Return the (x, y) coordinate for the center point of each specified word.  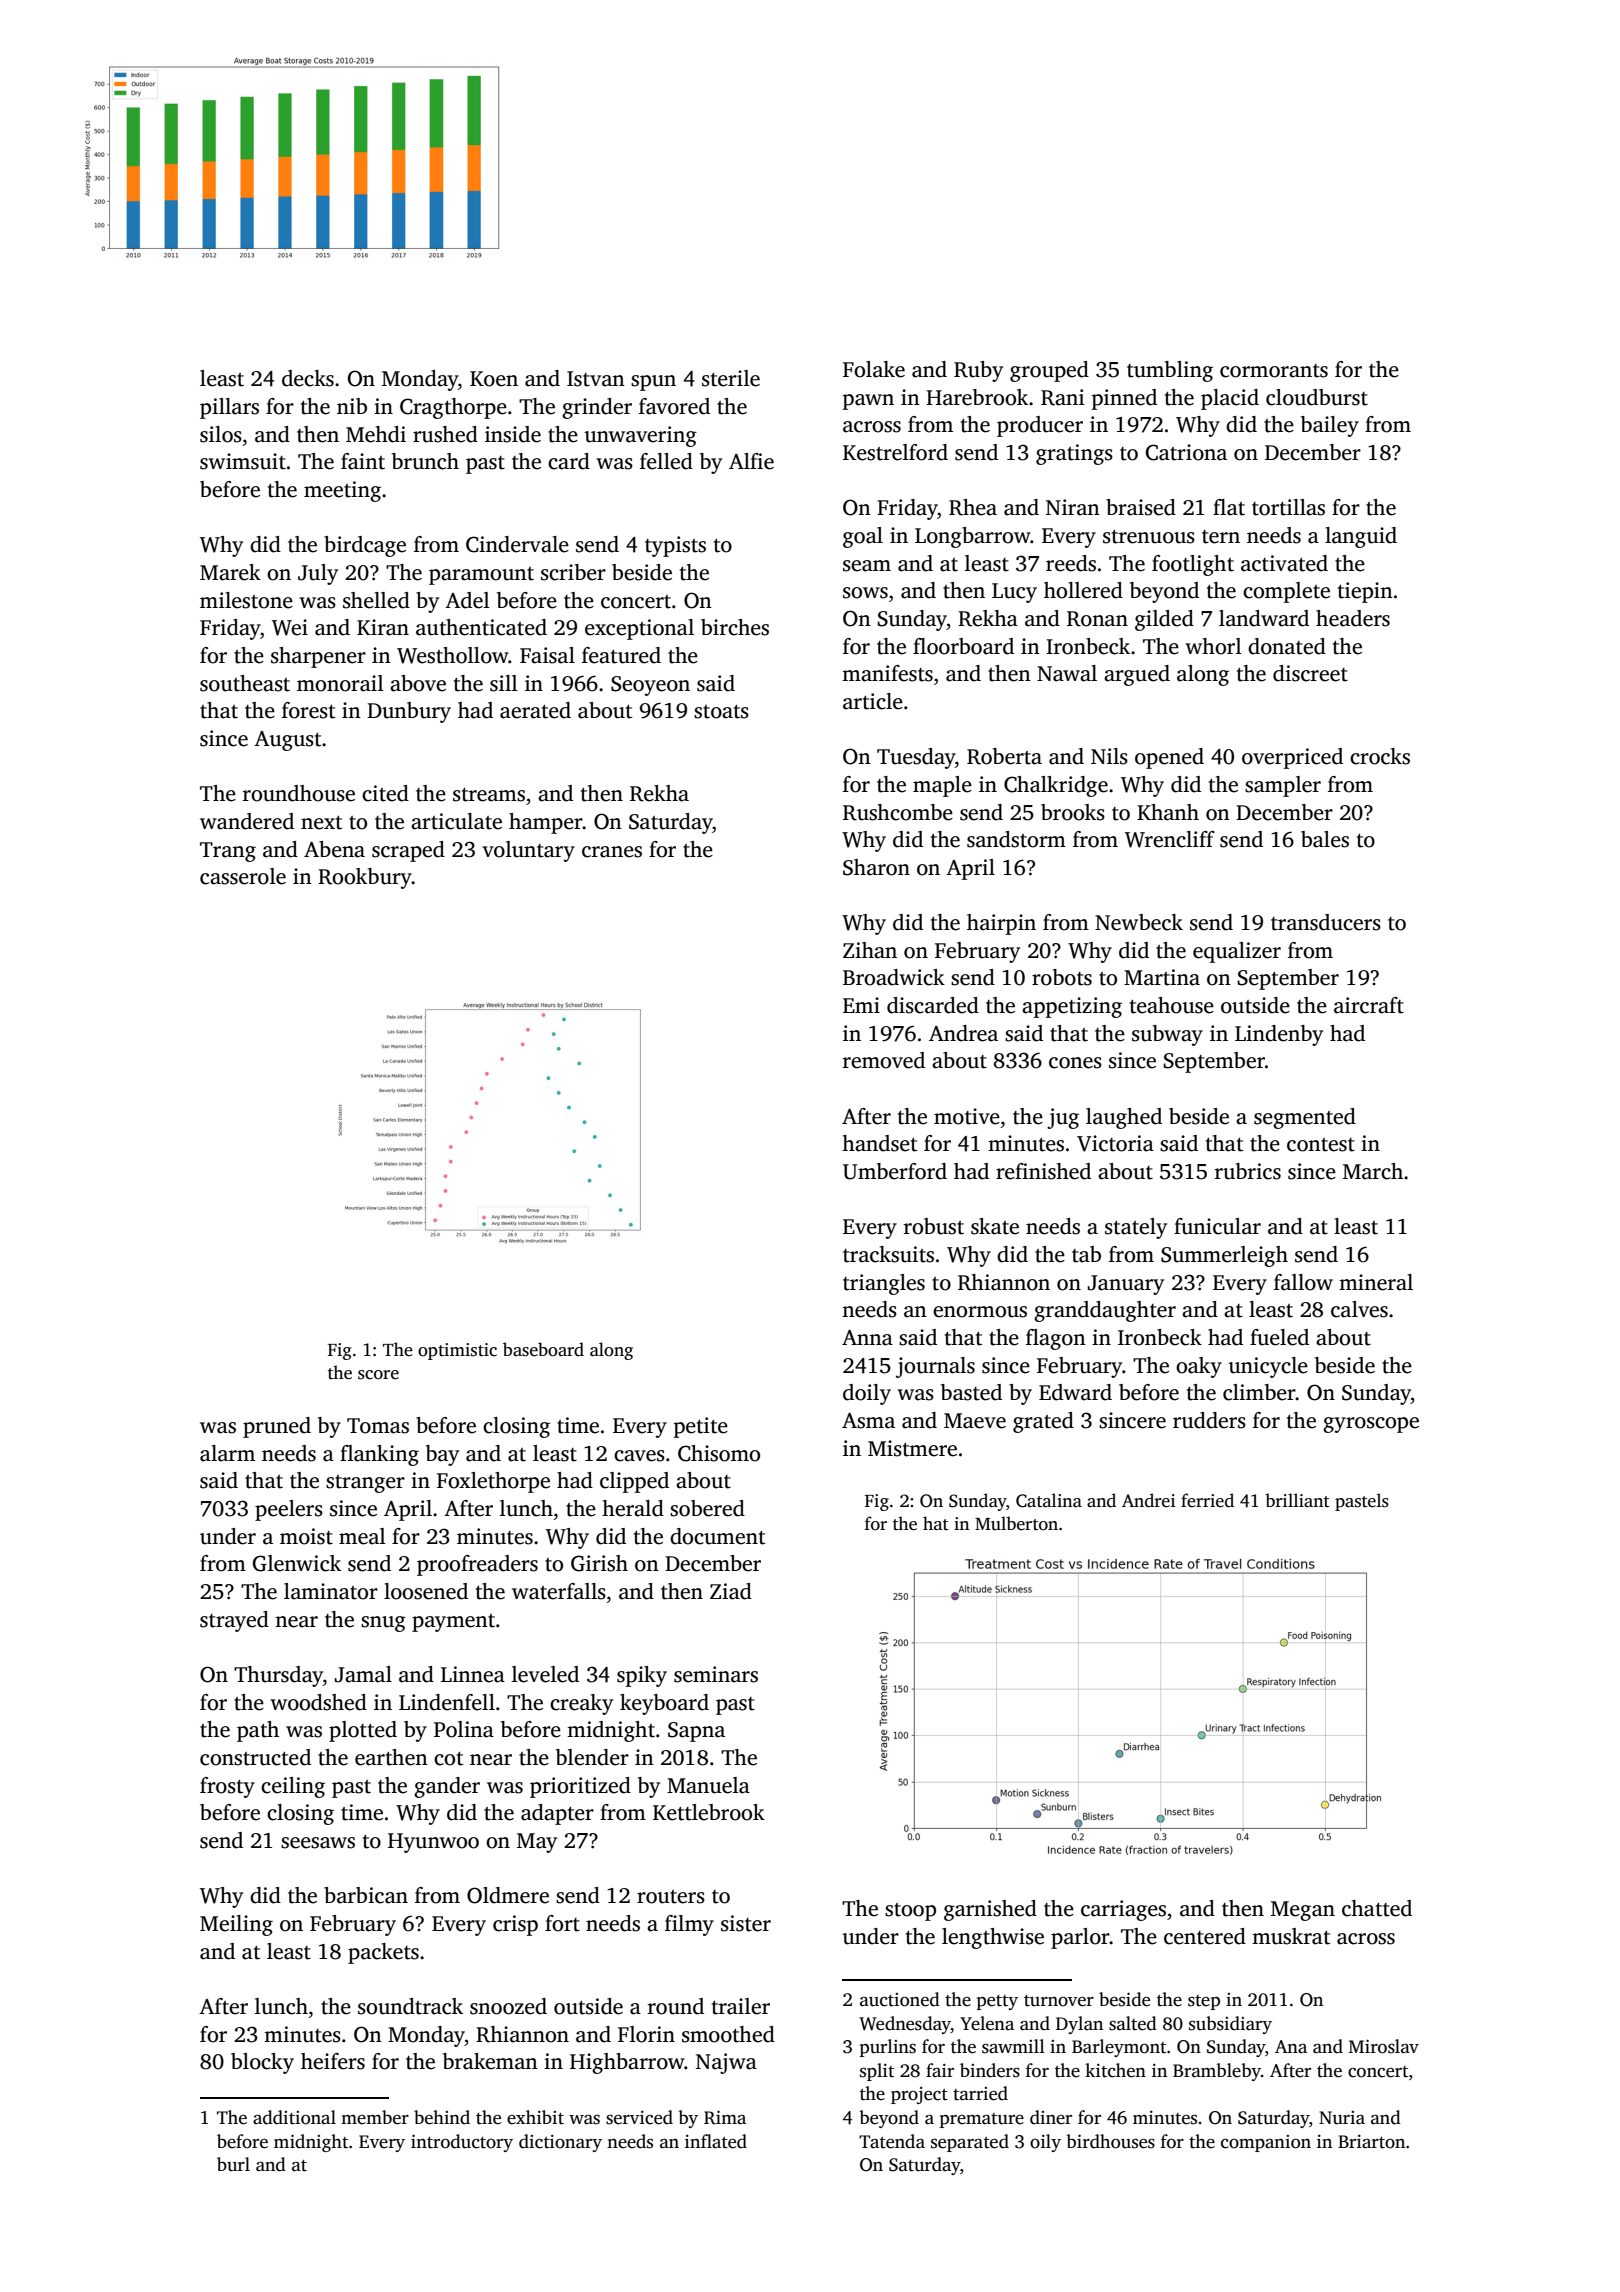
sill (504, 683)
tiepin (1365, 592)
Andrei (1148, 1500)
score (378, 1375)
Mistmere (912, 1448)
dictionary (560, 2143)
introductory (462, 2143)
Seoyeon (650, 686)
